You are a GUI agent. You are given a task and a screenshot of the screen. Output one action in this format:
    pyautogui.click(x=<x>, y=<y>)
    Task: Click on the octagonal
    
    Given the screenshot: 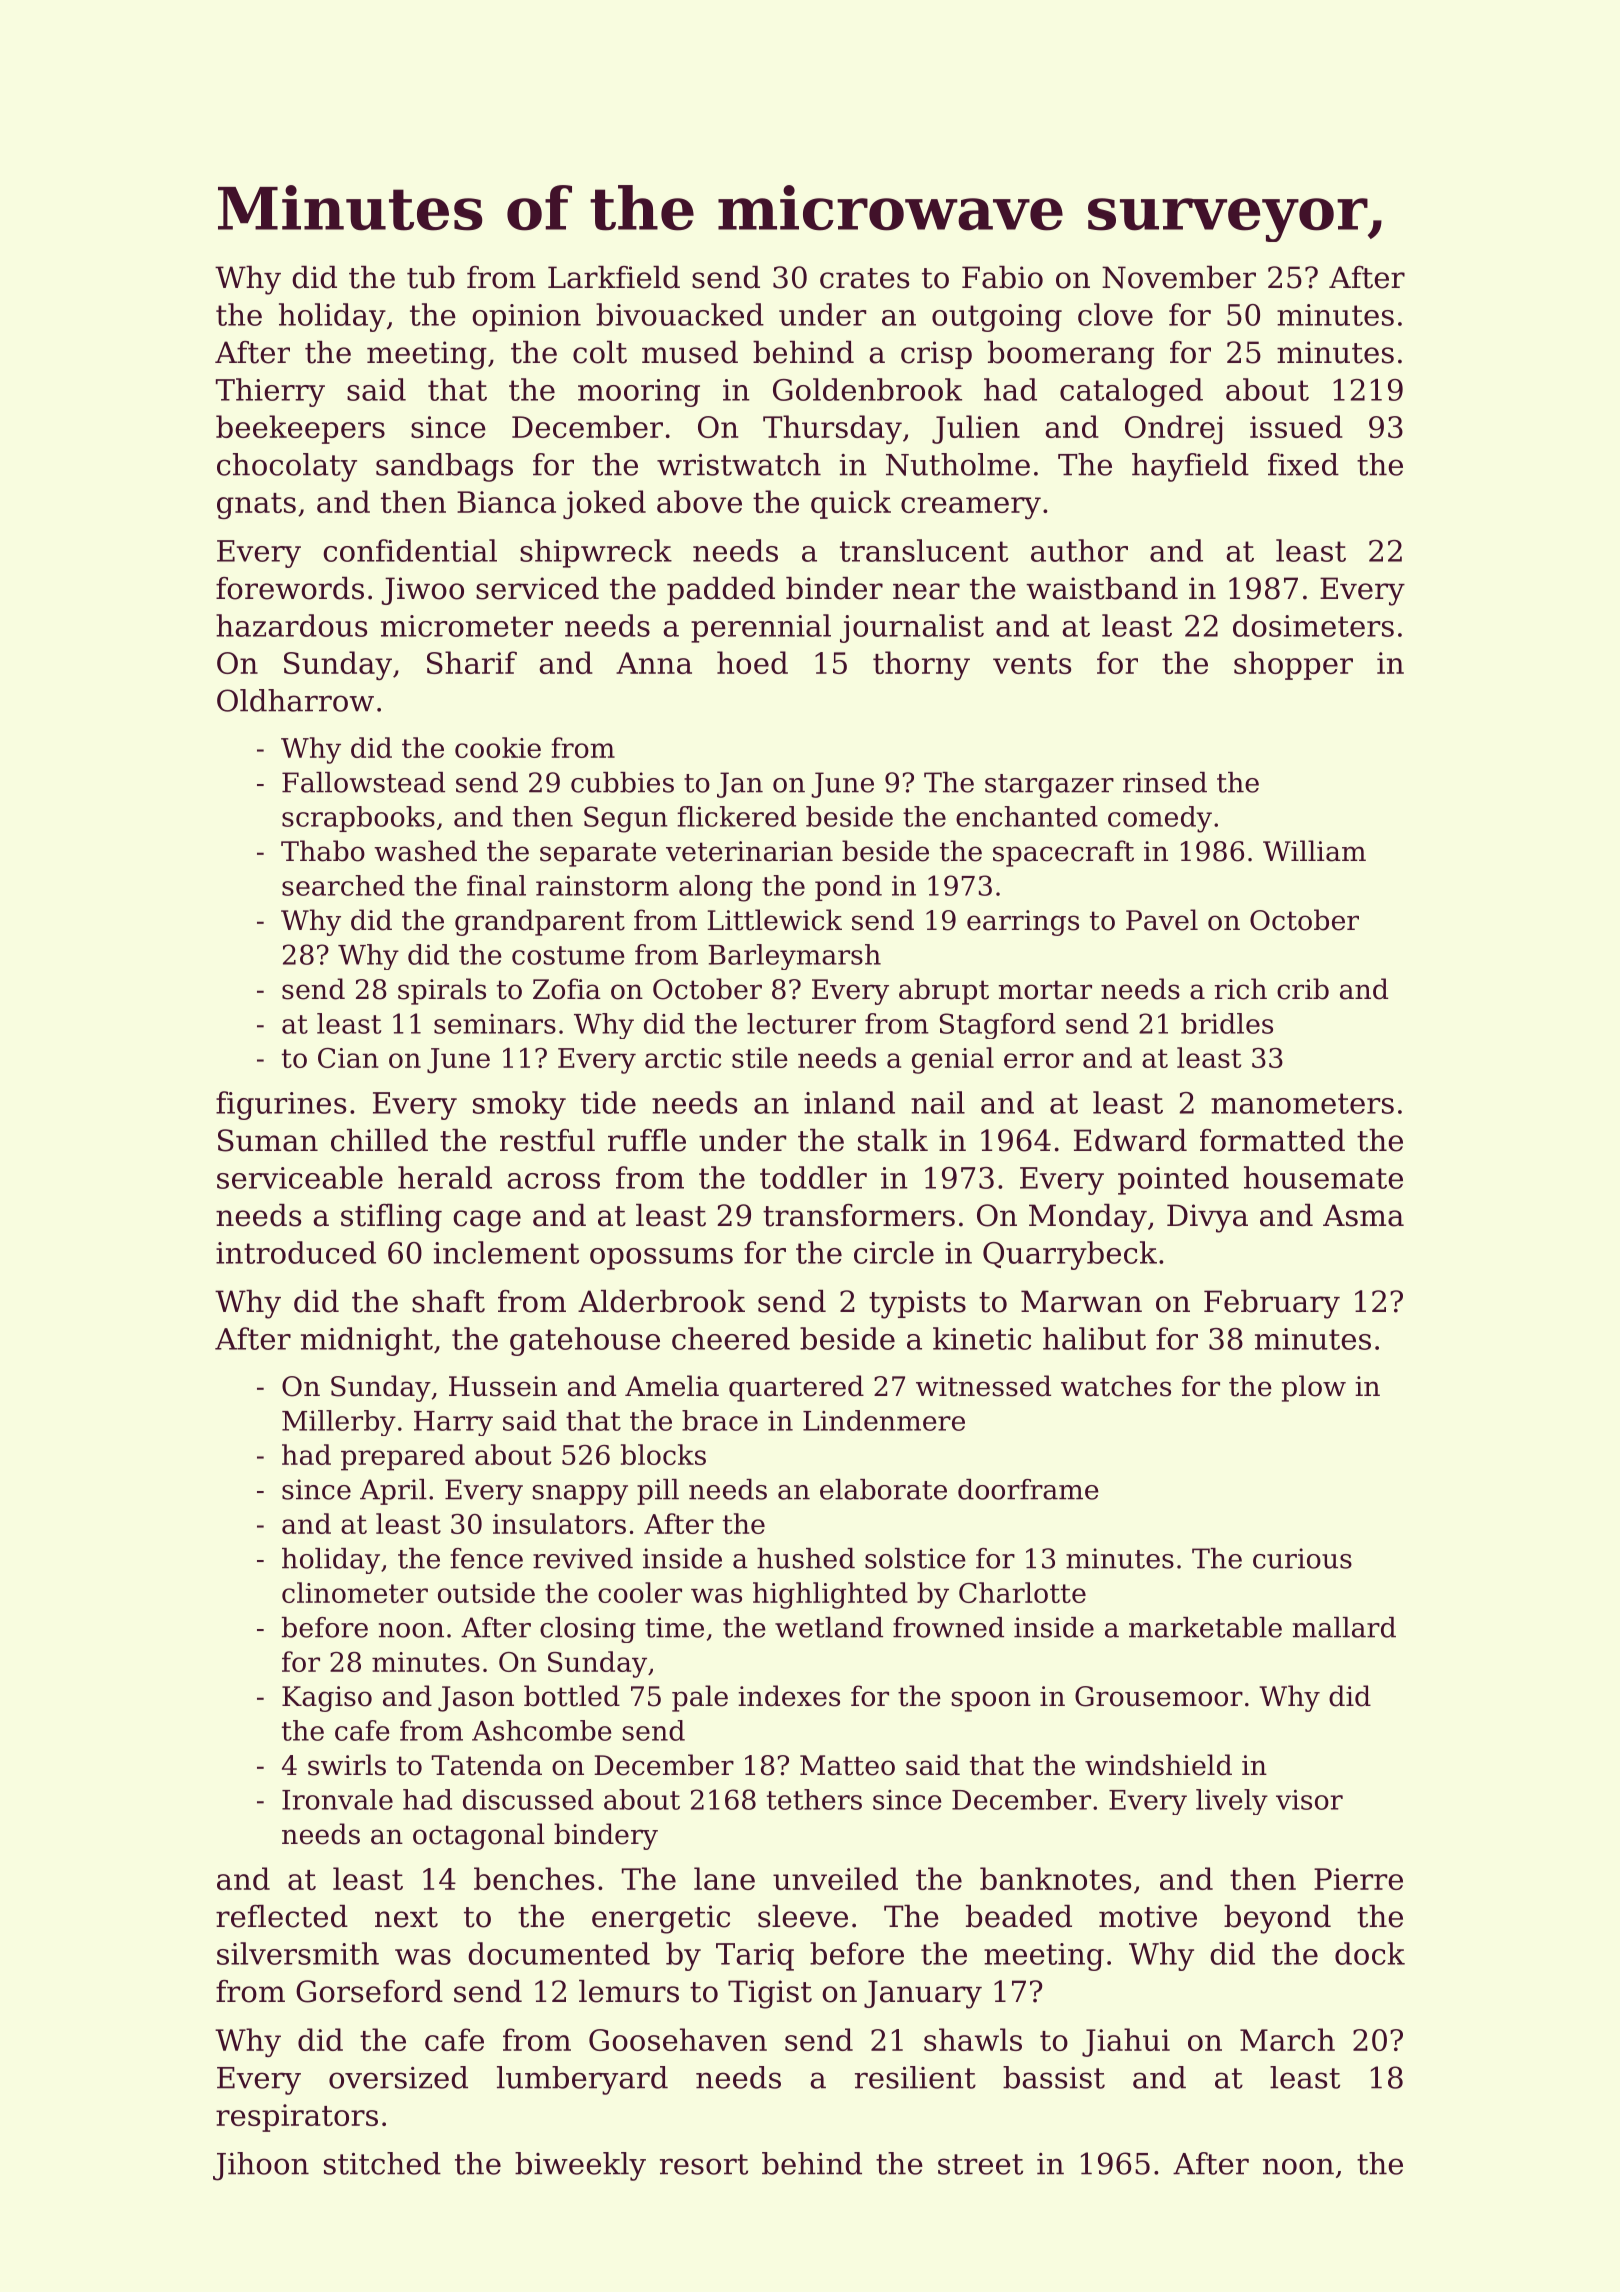 What is the action you would take?
    pyautogui.click(x=479, y=1836)
